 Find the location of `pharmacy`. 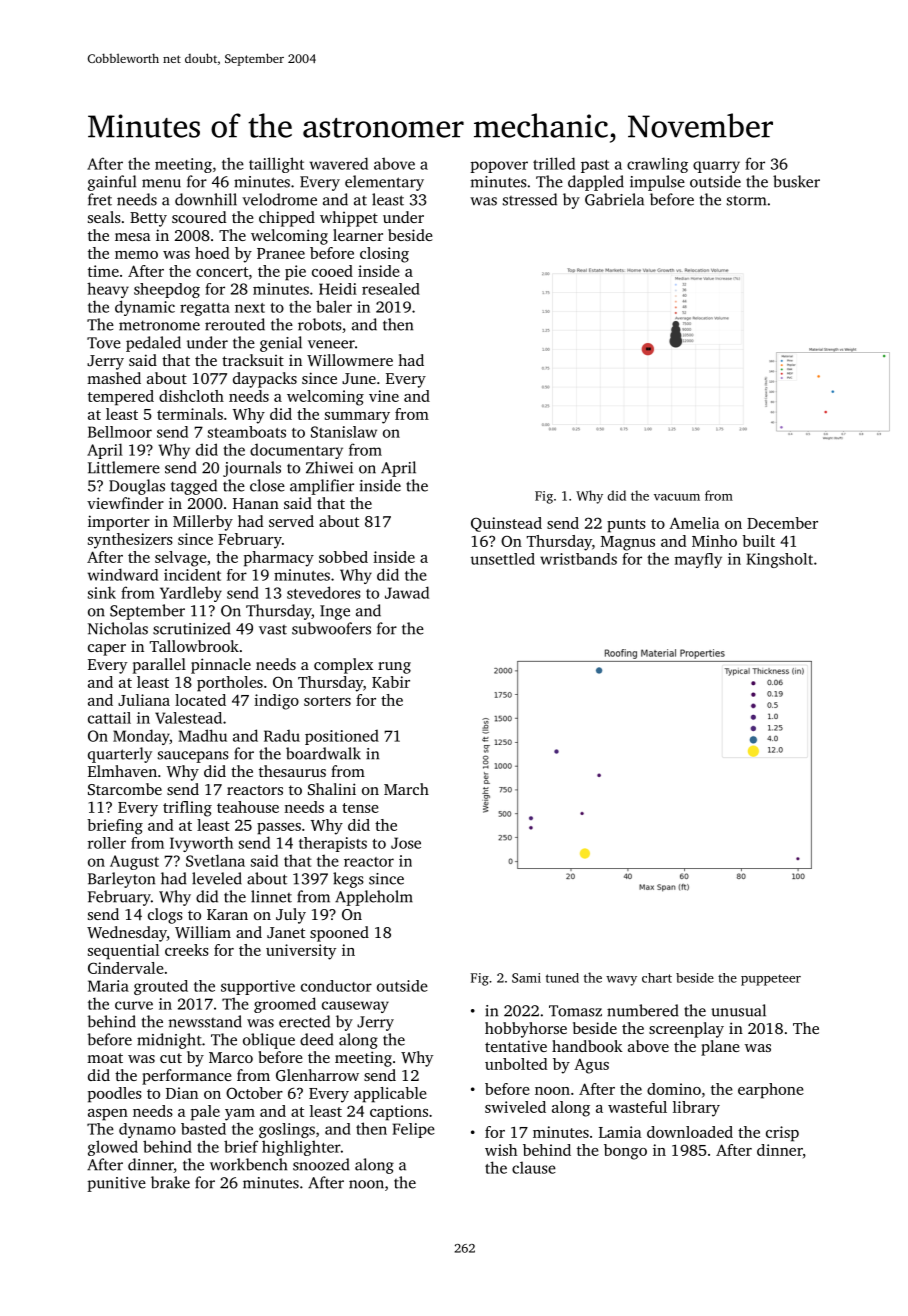

pharmacy is located at coordinates (279, 559).
